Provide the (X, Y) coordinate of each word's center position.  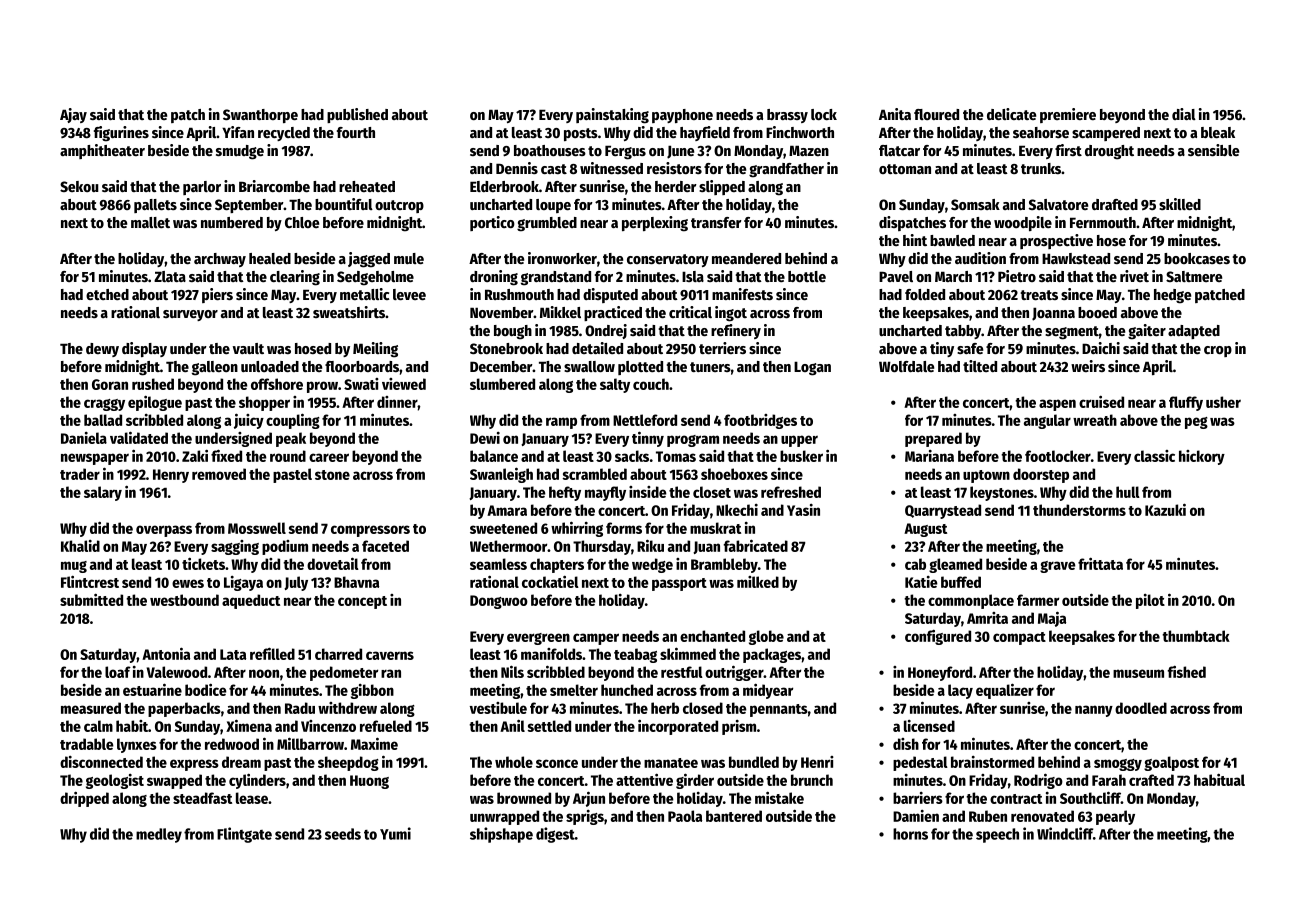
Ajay (73, 115)
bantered (734, 816)
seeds (343, 834)
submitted (91, 599)
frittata (1100, 563)
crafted (1151, 780)
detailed (597, 348)
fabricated (756, 545)
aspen (1057, 405)
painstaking (612, 116)
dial (1184, 114)
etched (107, 294)
